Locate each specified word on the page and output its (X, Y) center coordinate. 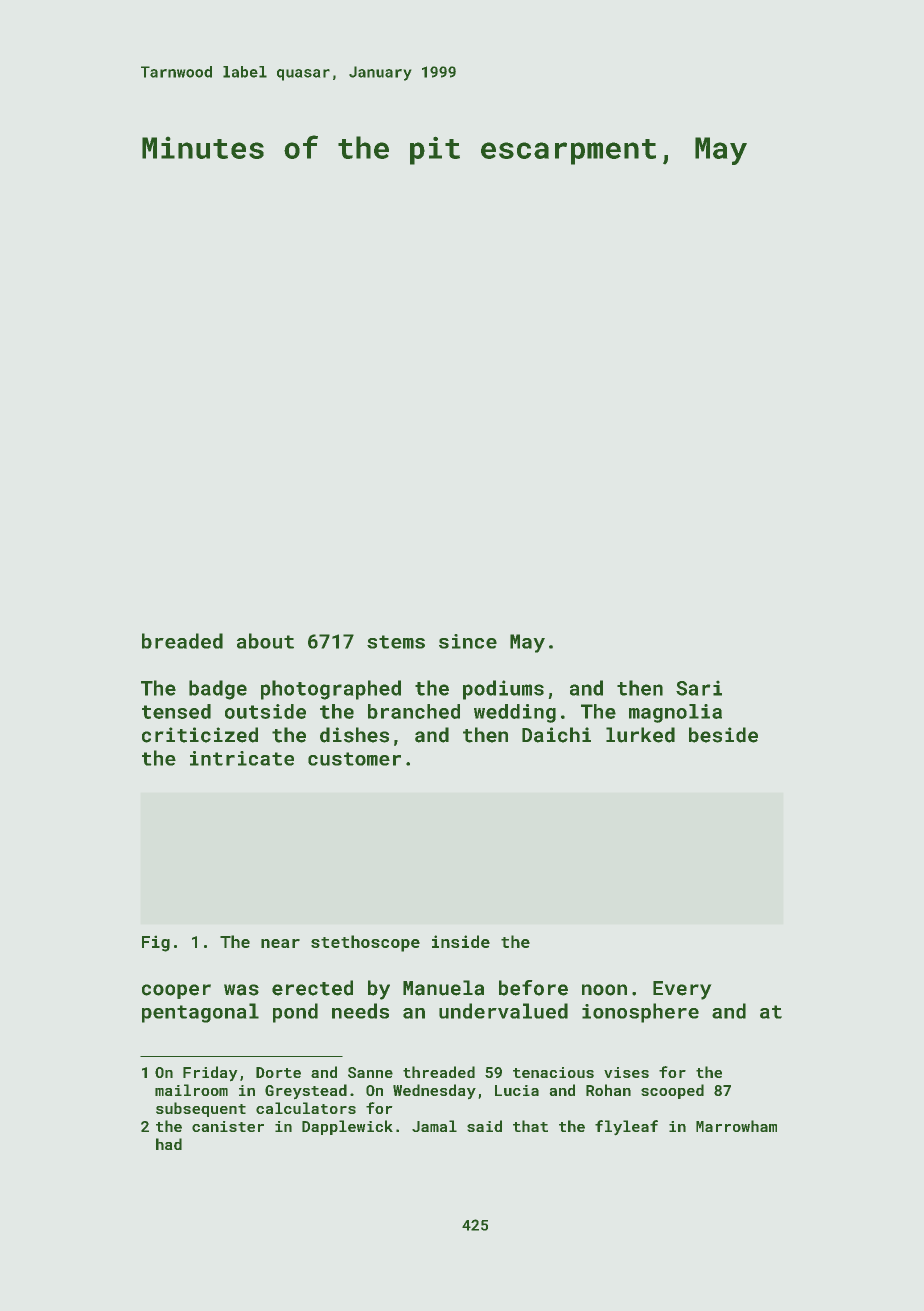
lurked (640, 735)
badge (218, 690)
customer (354, 759)
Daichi (556, 735)
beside (723, 735)
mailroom (191, 1090)
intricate (242, 758)
